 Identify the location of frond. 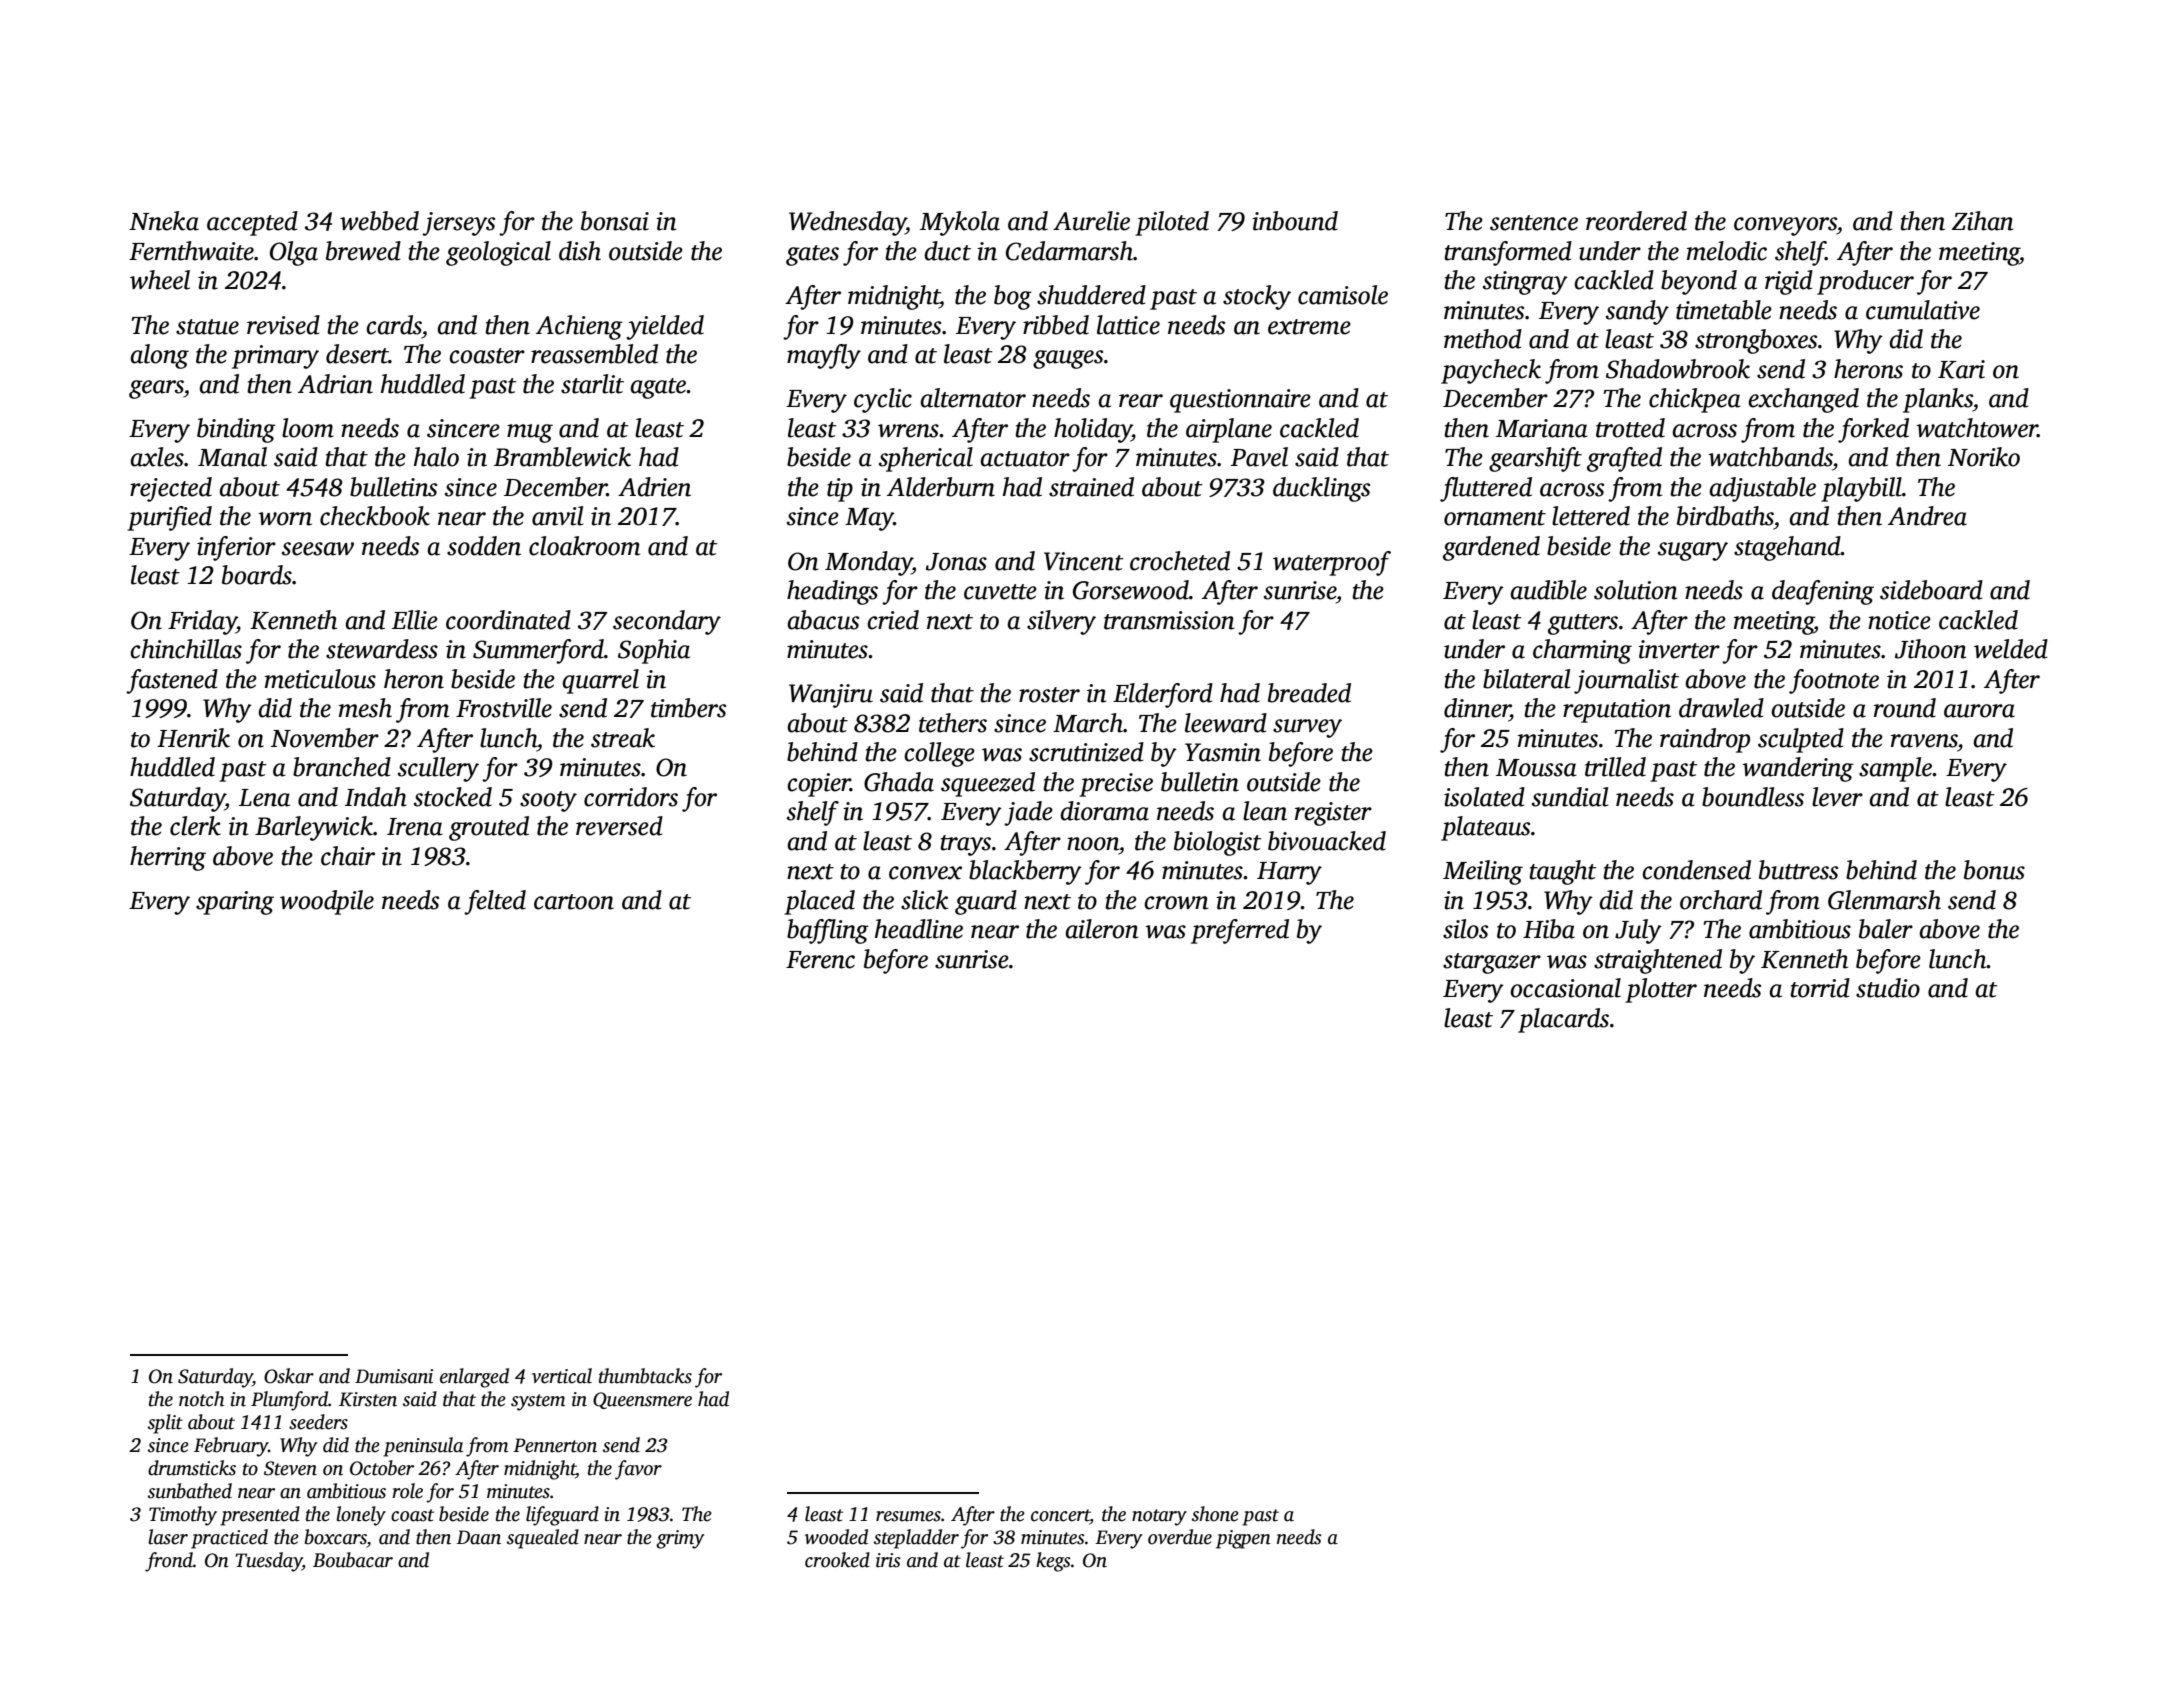
(169, 1562).
